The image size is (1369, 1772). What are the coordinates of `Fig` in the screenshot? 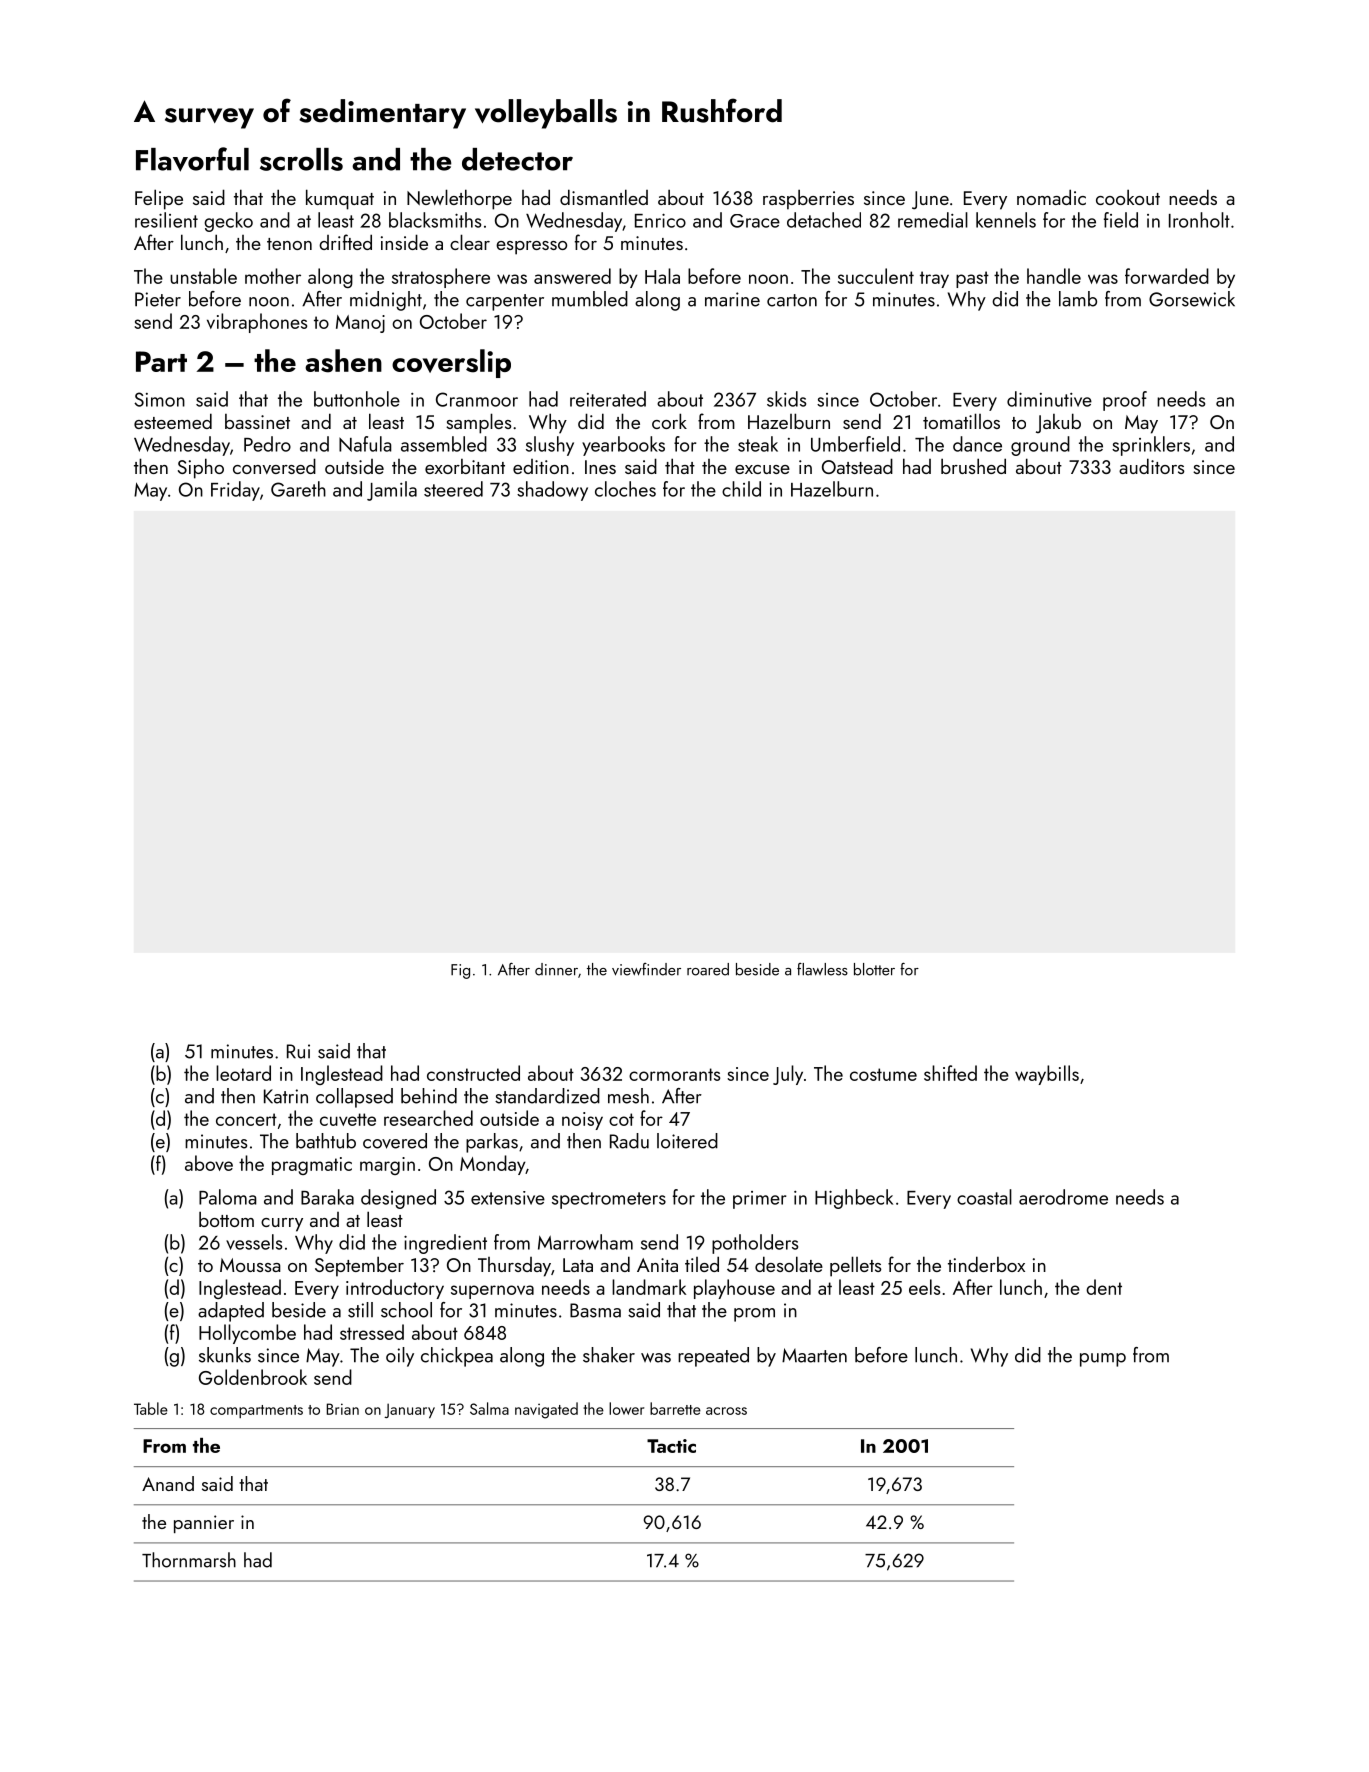 It's located at (460, 971).
